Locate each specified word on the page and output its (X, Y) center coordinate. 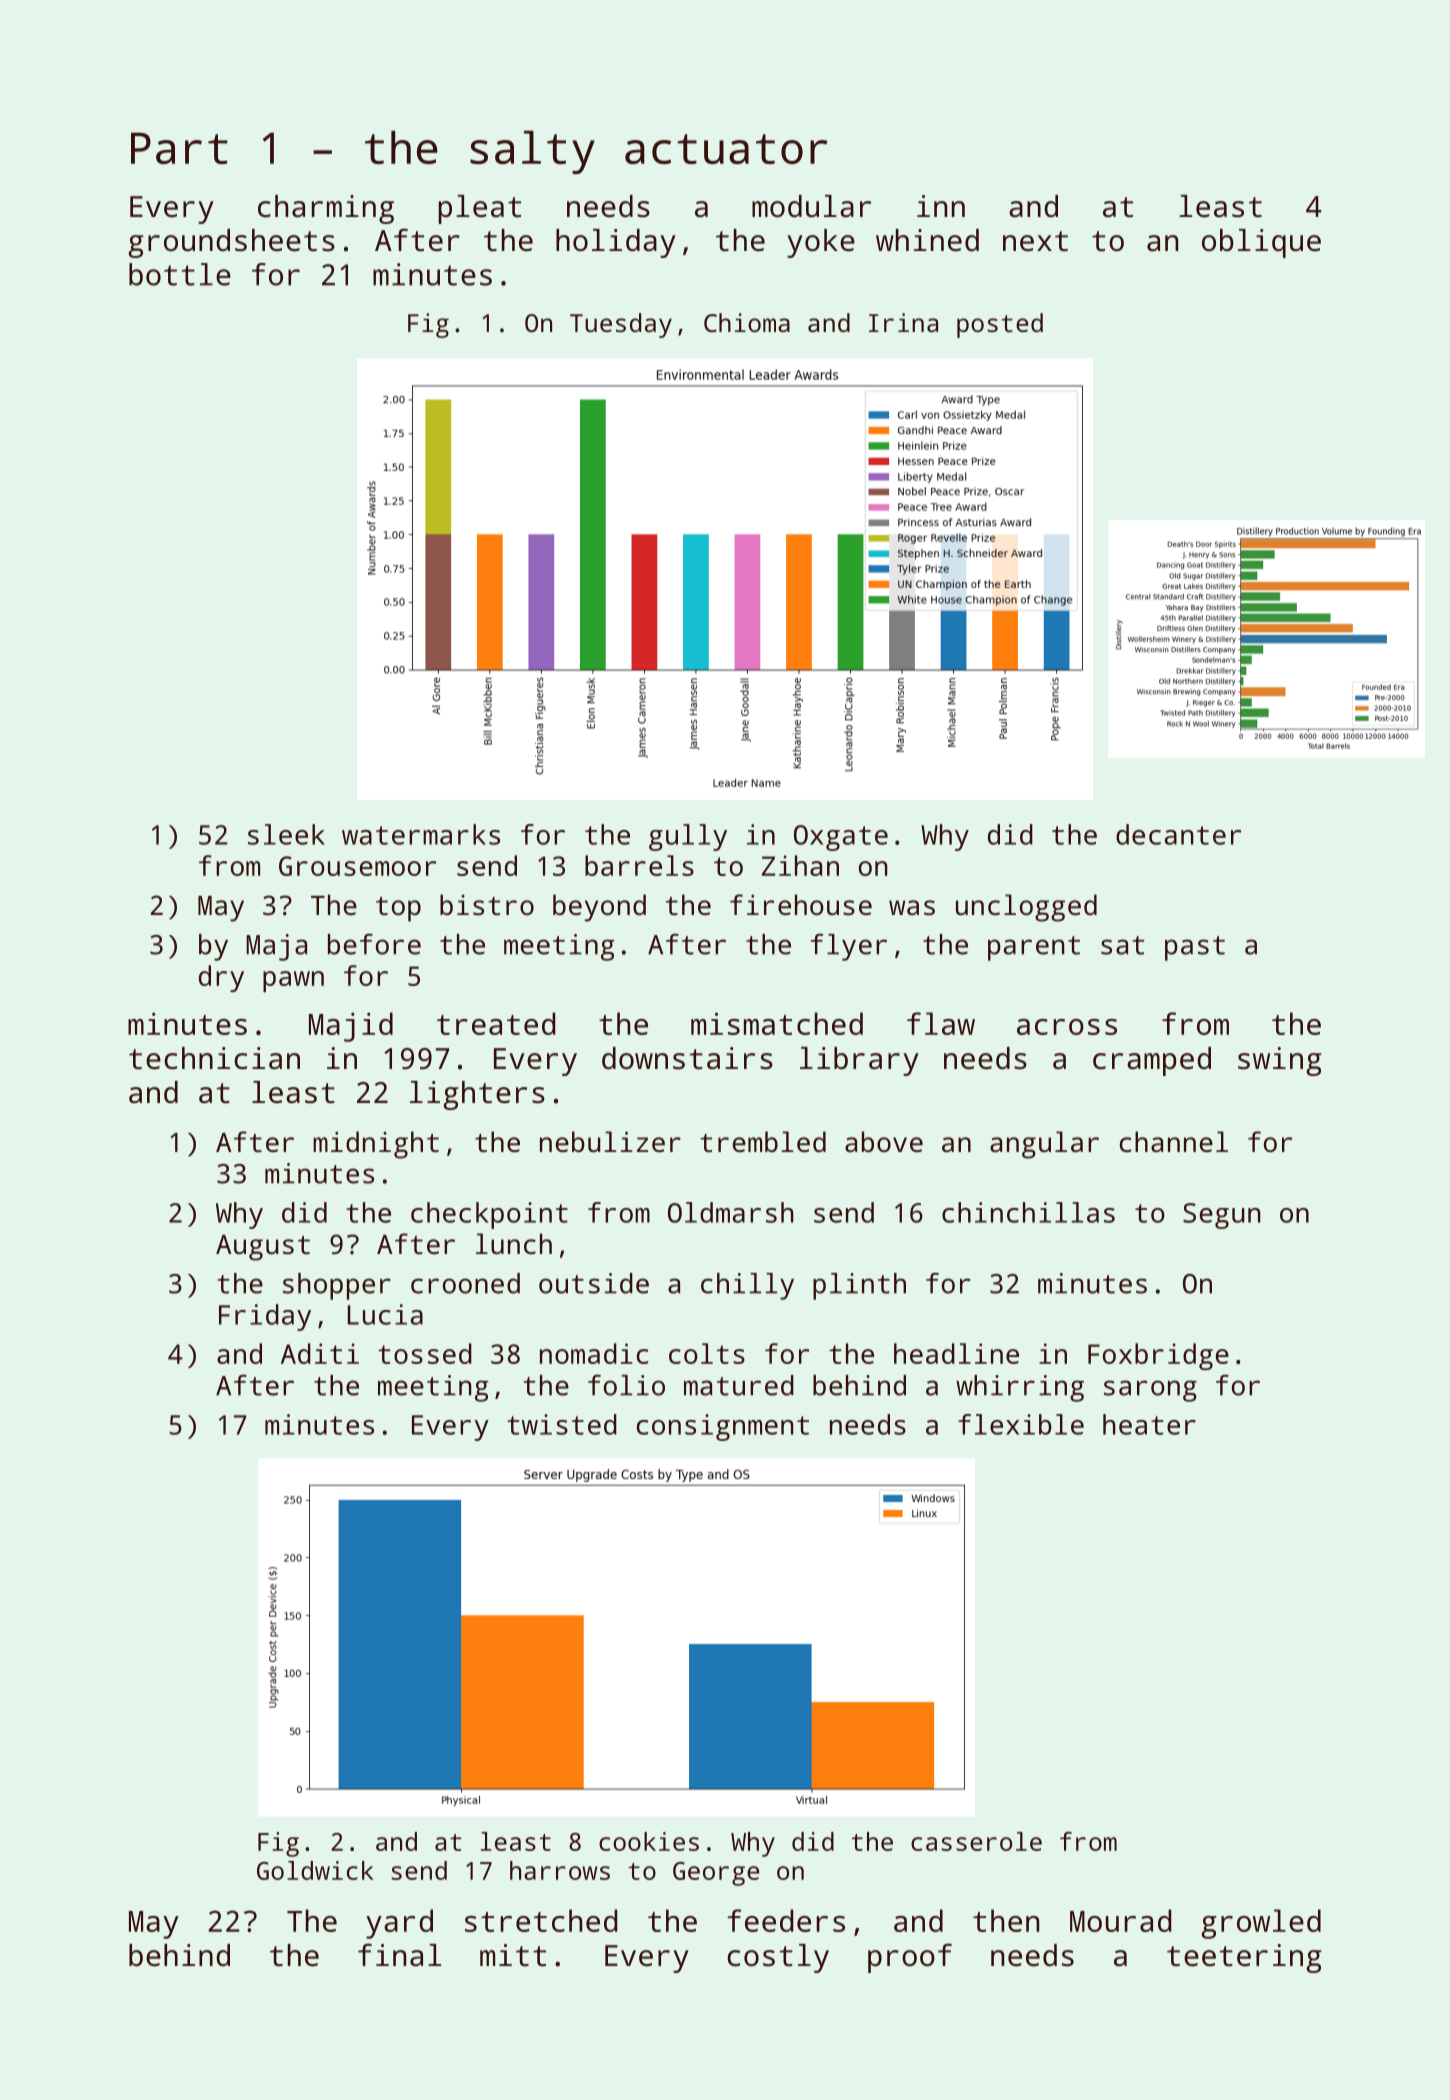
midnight (376, 1145)
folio (626, 1385)
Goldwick (315, 1870)
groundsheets (231, 243)
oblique (1261, 243)
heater (1149, 1424)
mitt (513, 1955)
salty (532, 152)
